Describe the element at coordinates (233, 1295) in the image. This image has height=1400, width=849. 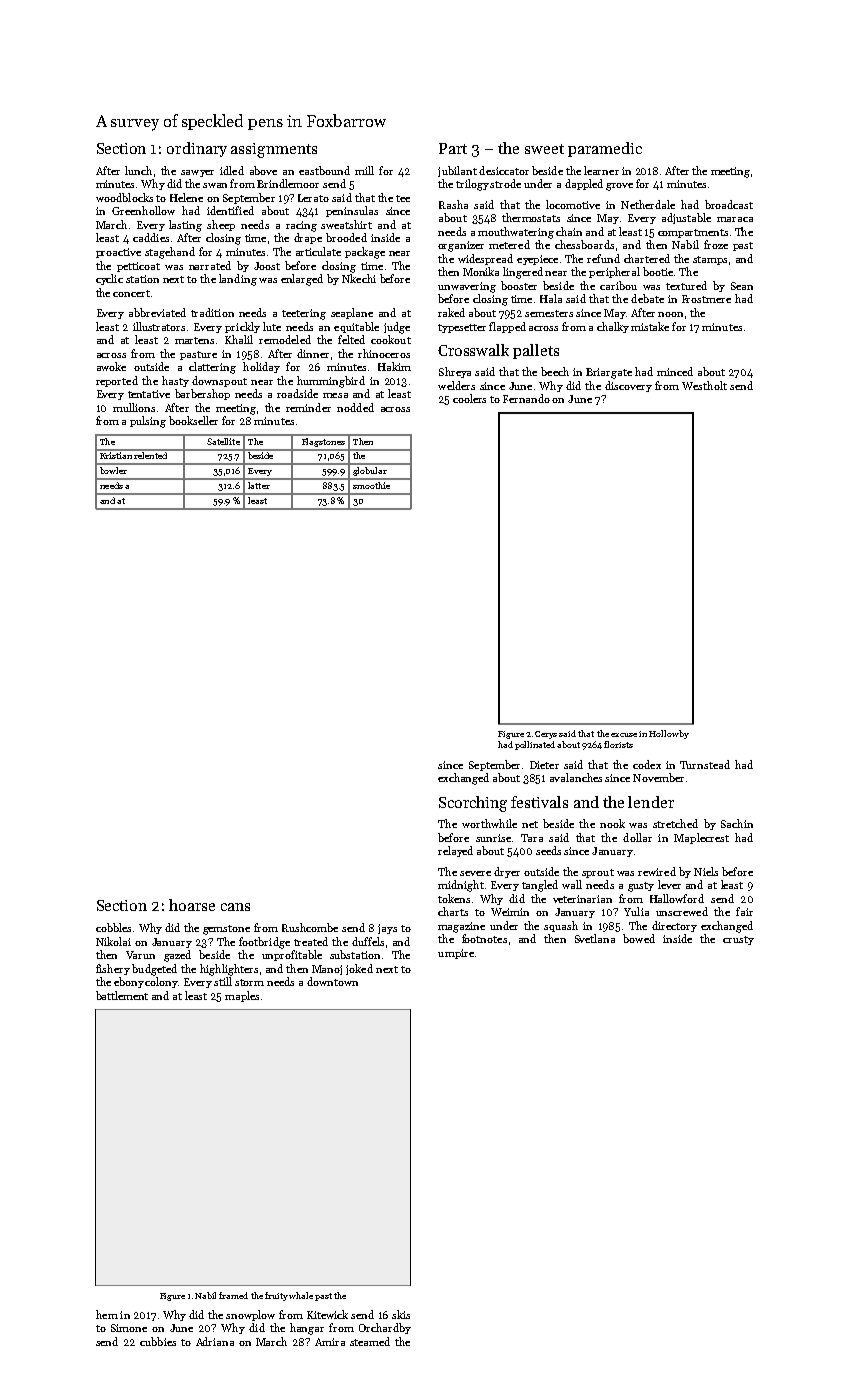
I see `framed` at that location.
